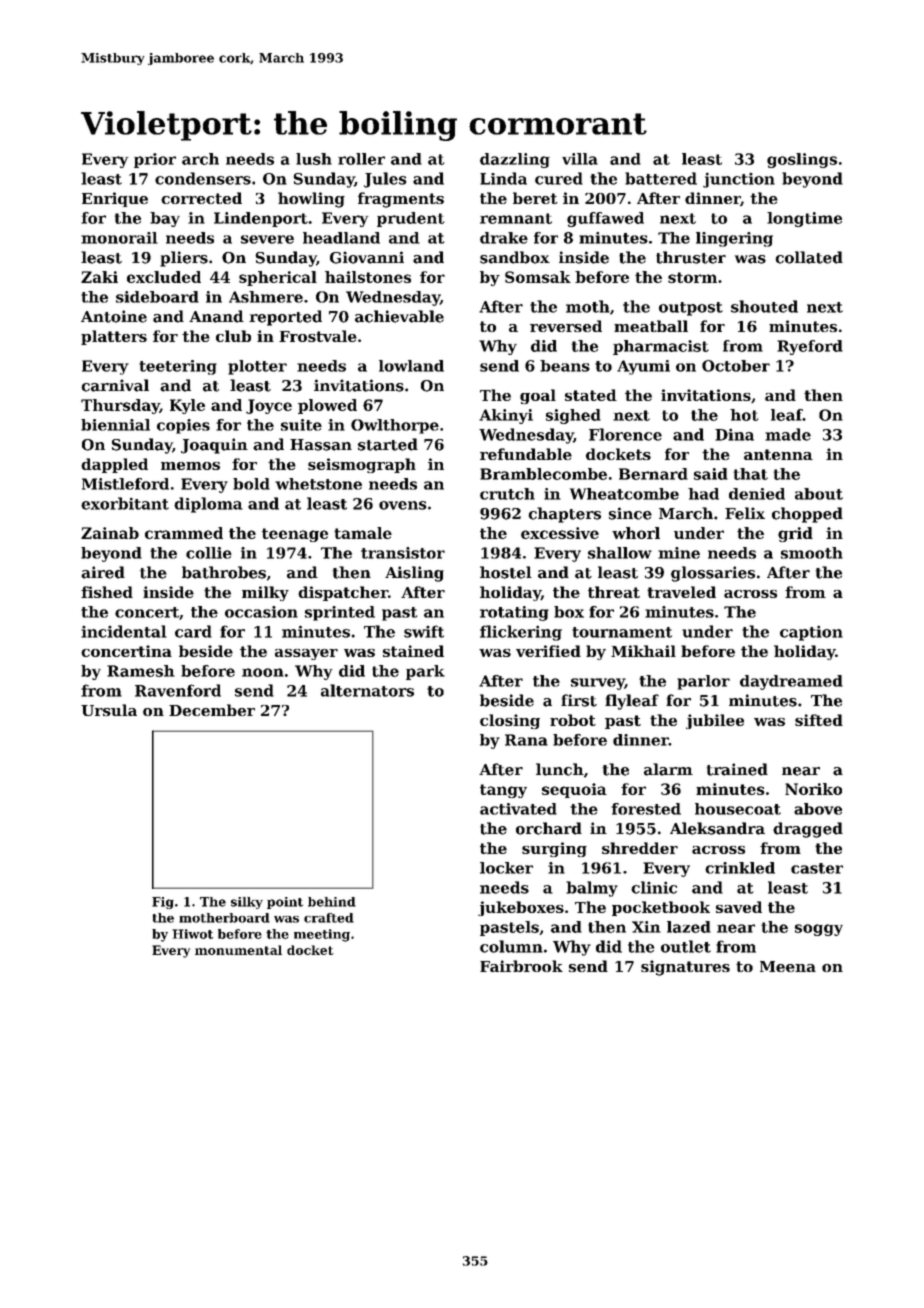 The height and width of the screenshot is (1308, 924). What do you see at coordinates (560, 533) in the screenshot?
I see `excessive` at bounding box center [560, 533].
